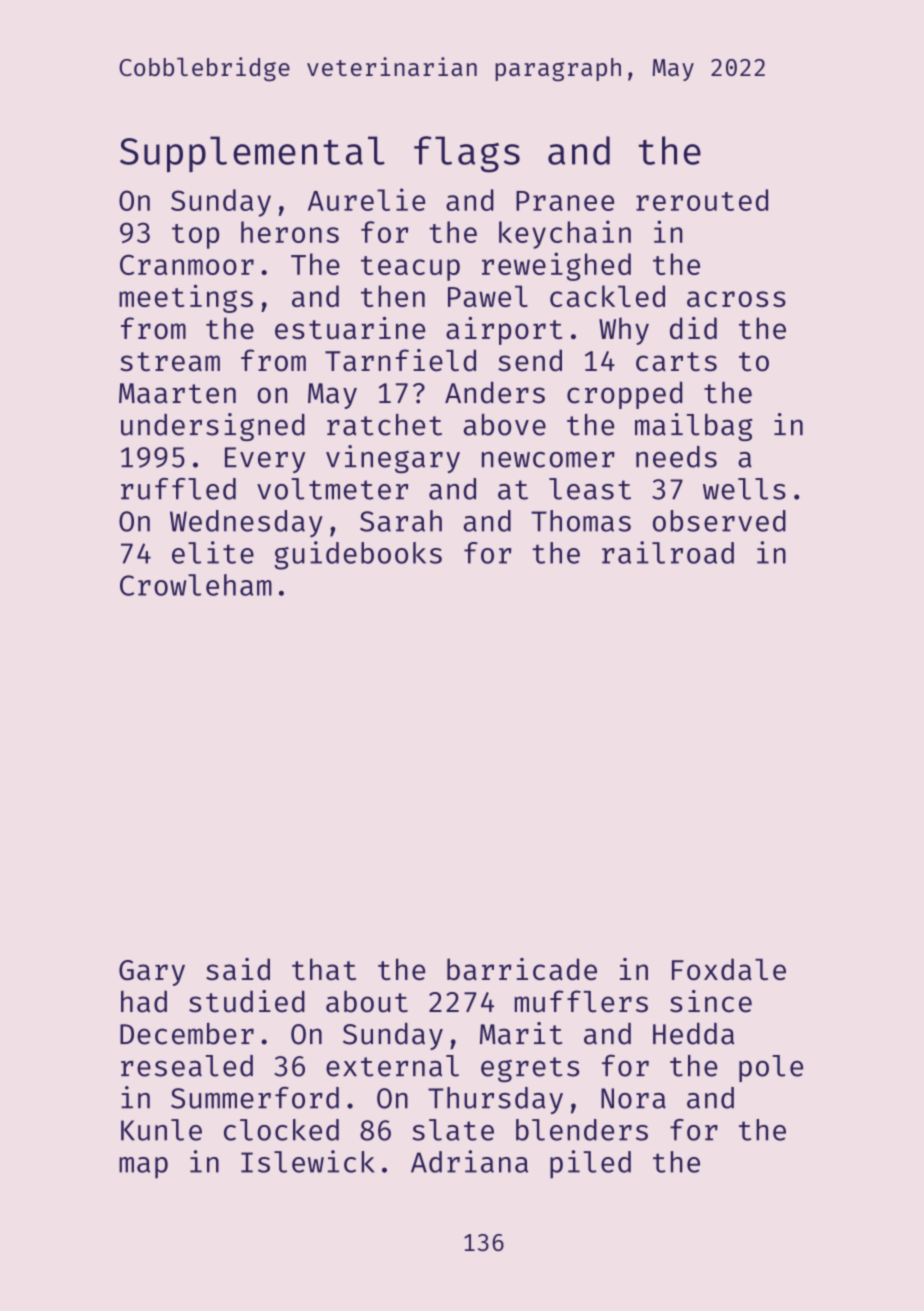 The image size is (924, 1311). What do you see at coordinates (736, 299) in the screenshot?
I see `across` at bounding box center [736, 299].
